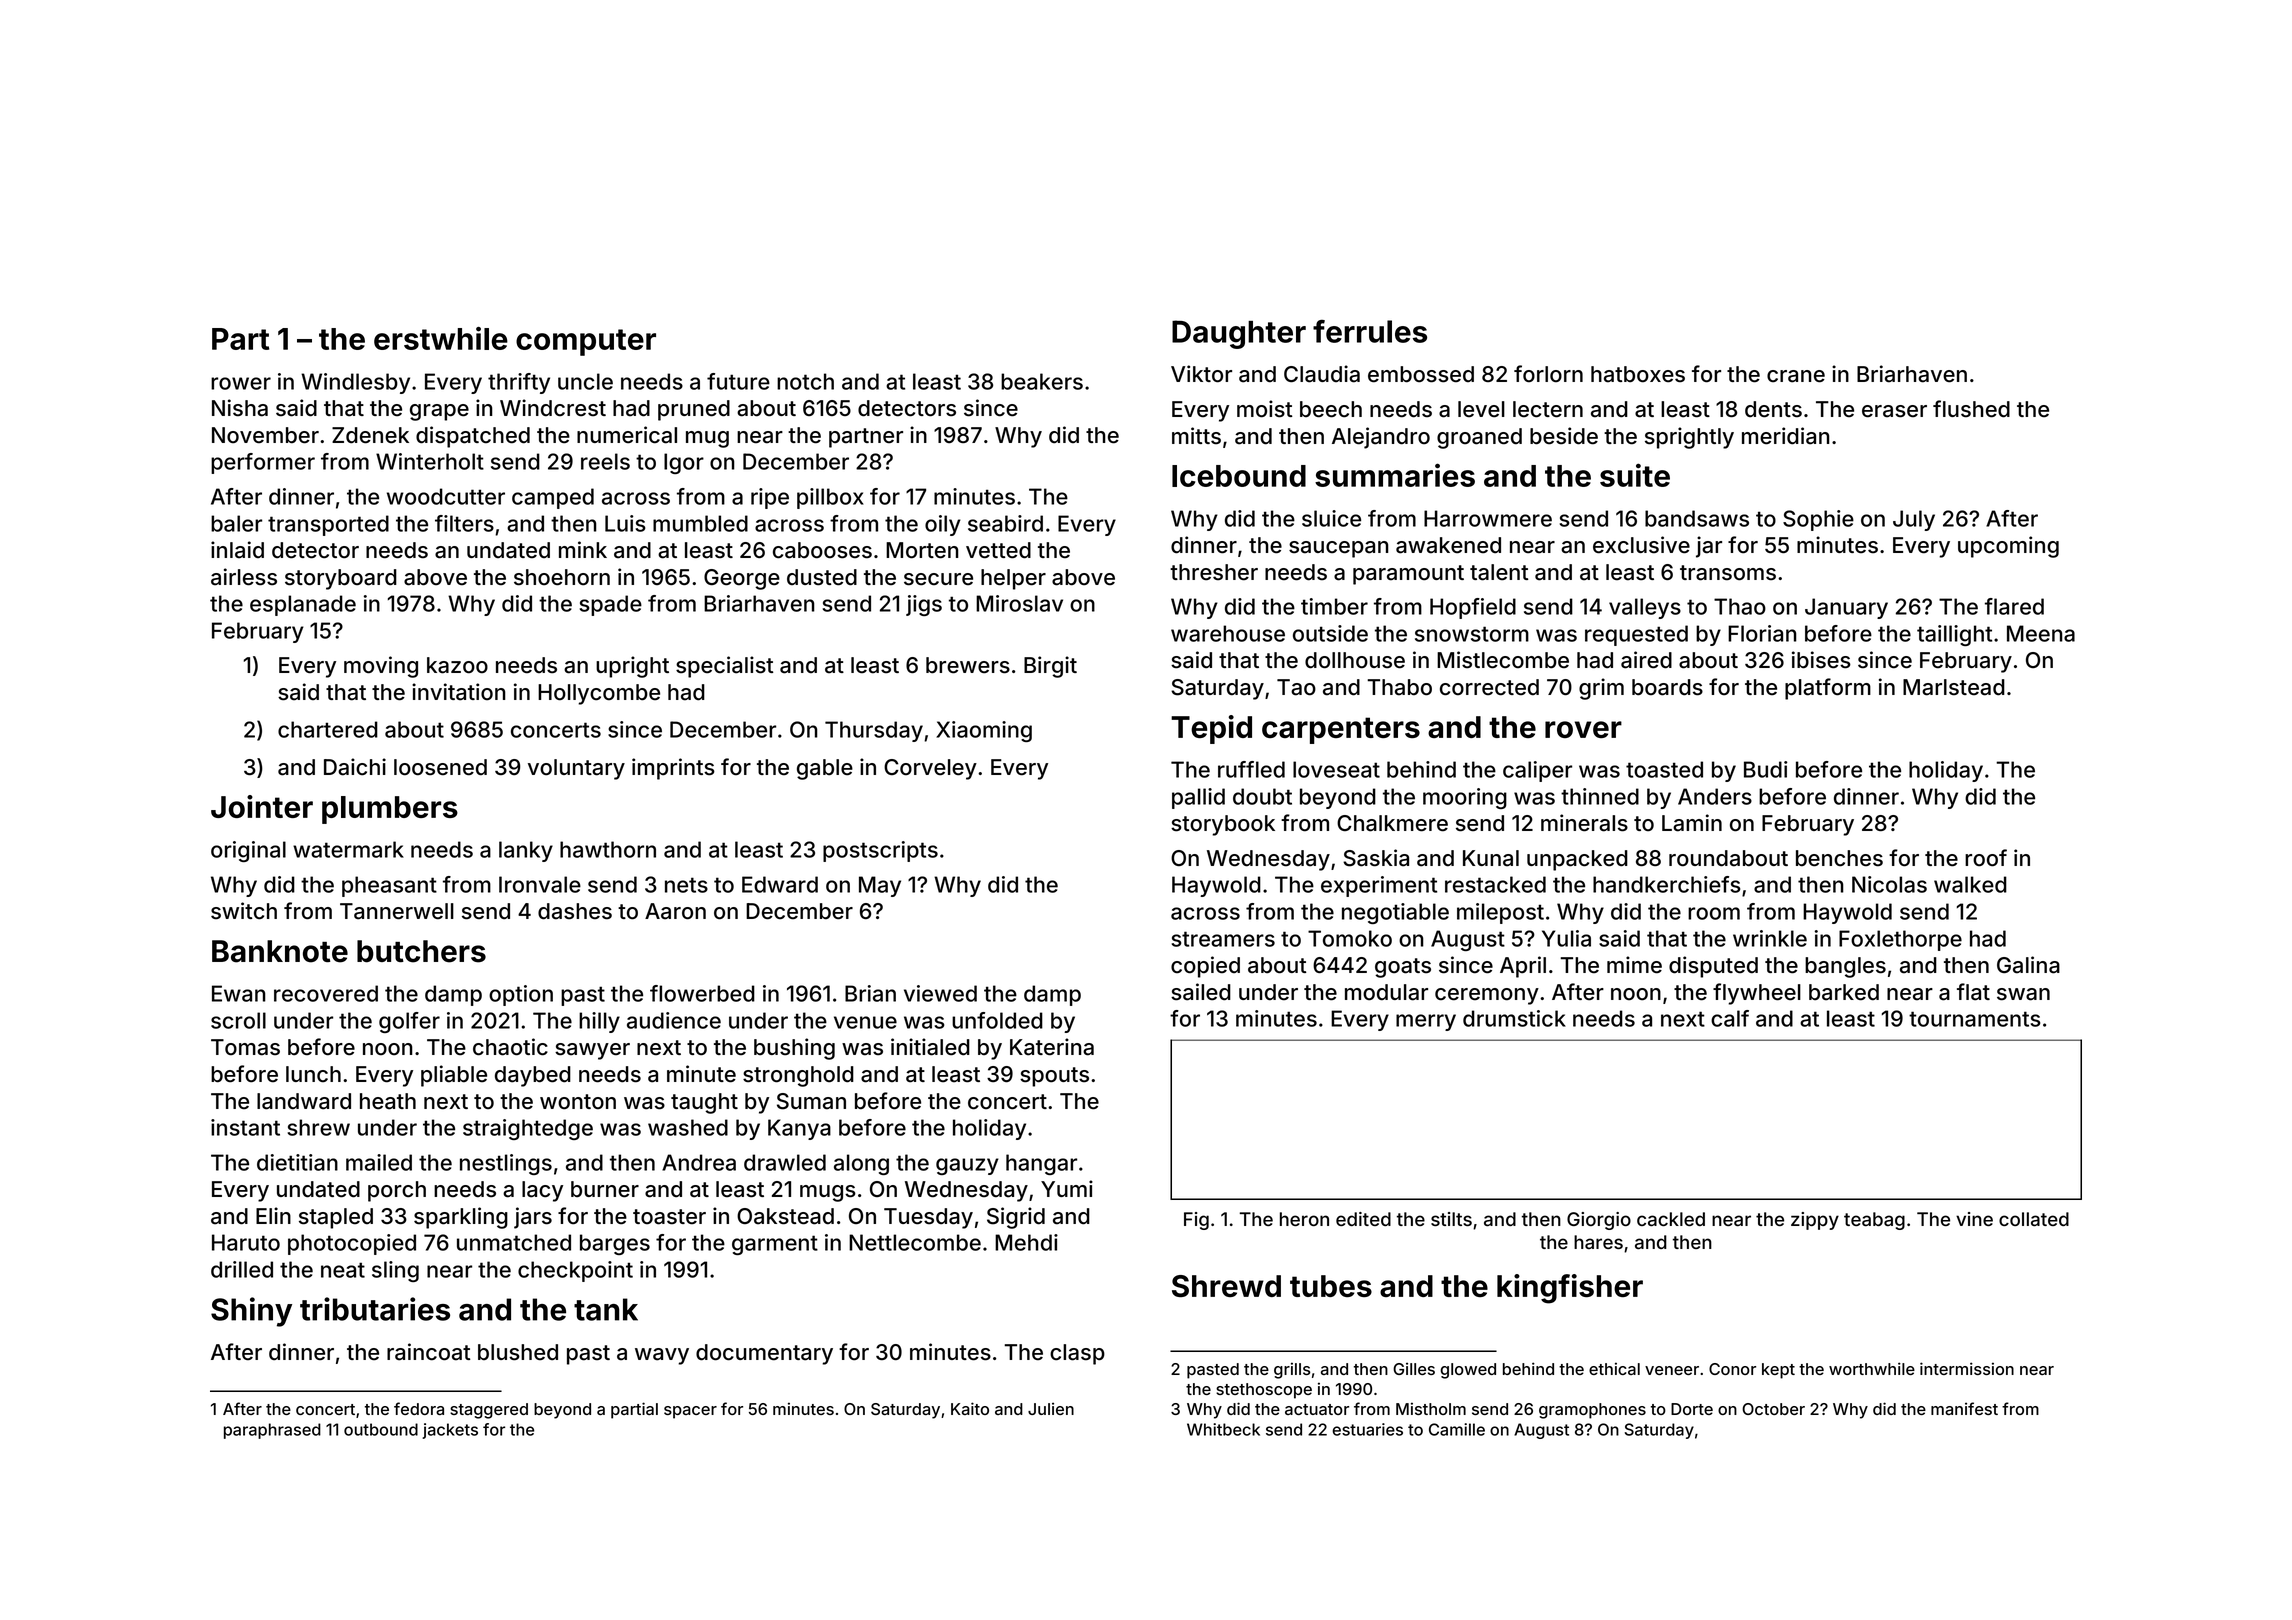 The width and height of the image is (2292, 1620). What do you see at coordinates (1638, 374) in the image?
I see `hatboxes` at bounding box center [1638, 374].
